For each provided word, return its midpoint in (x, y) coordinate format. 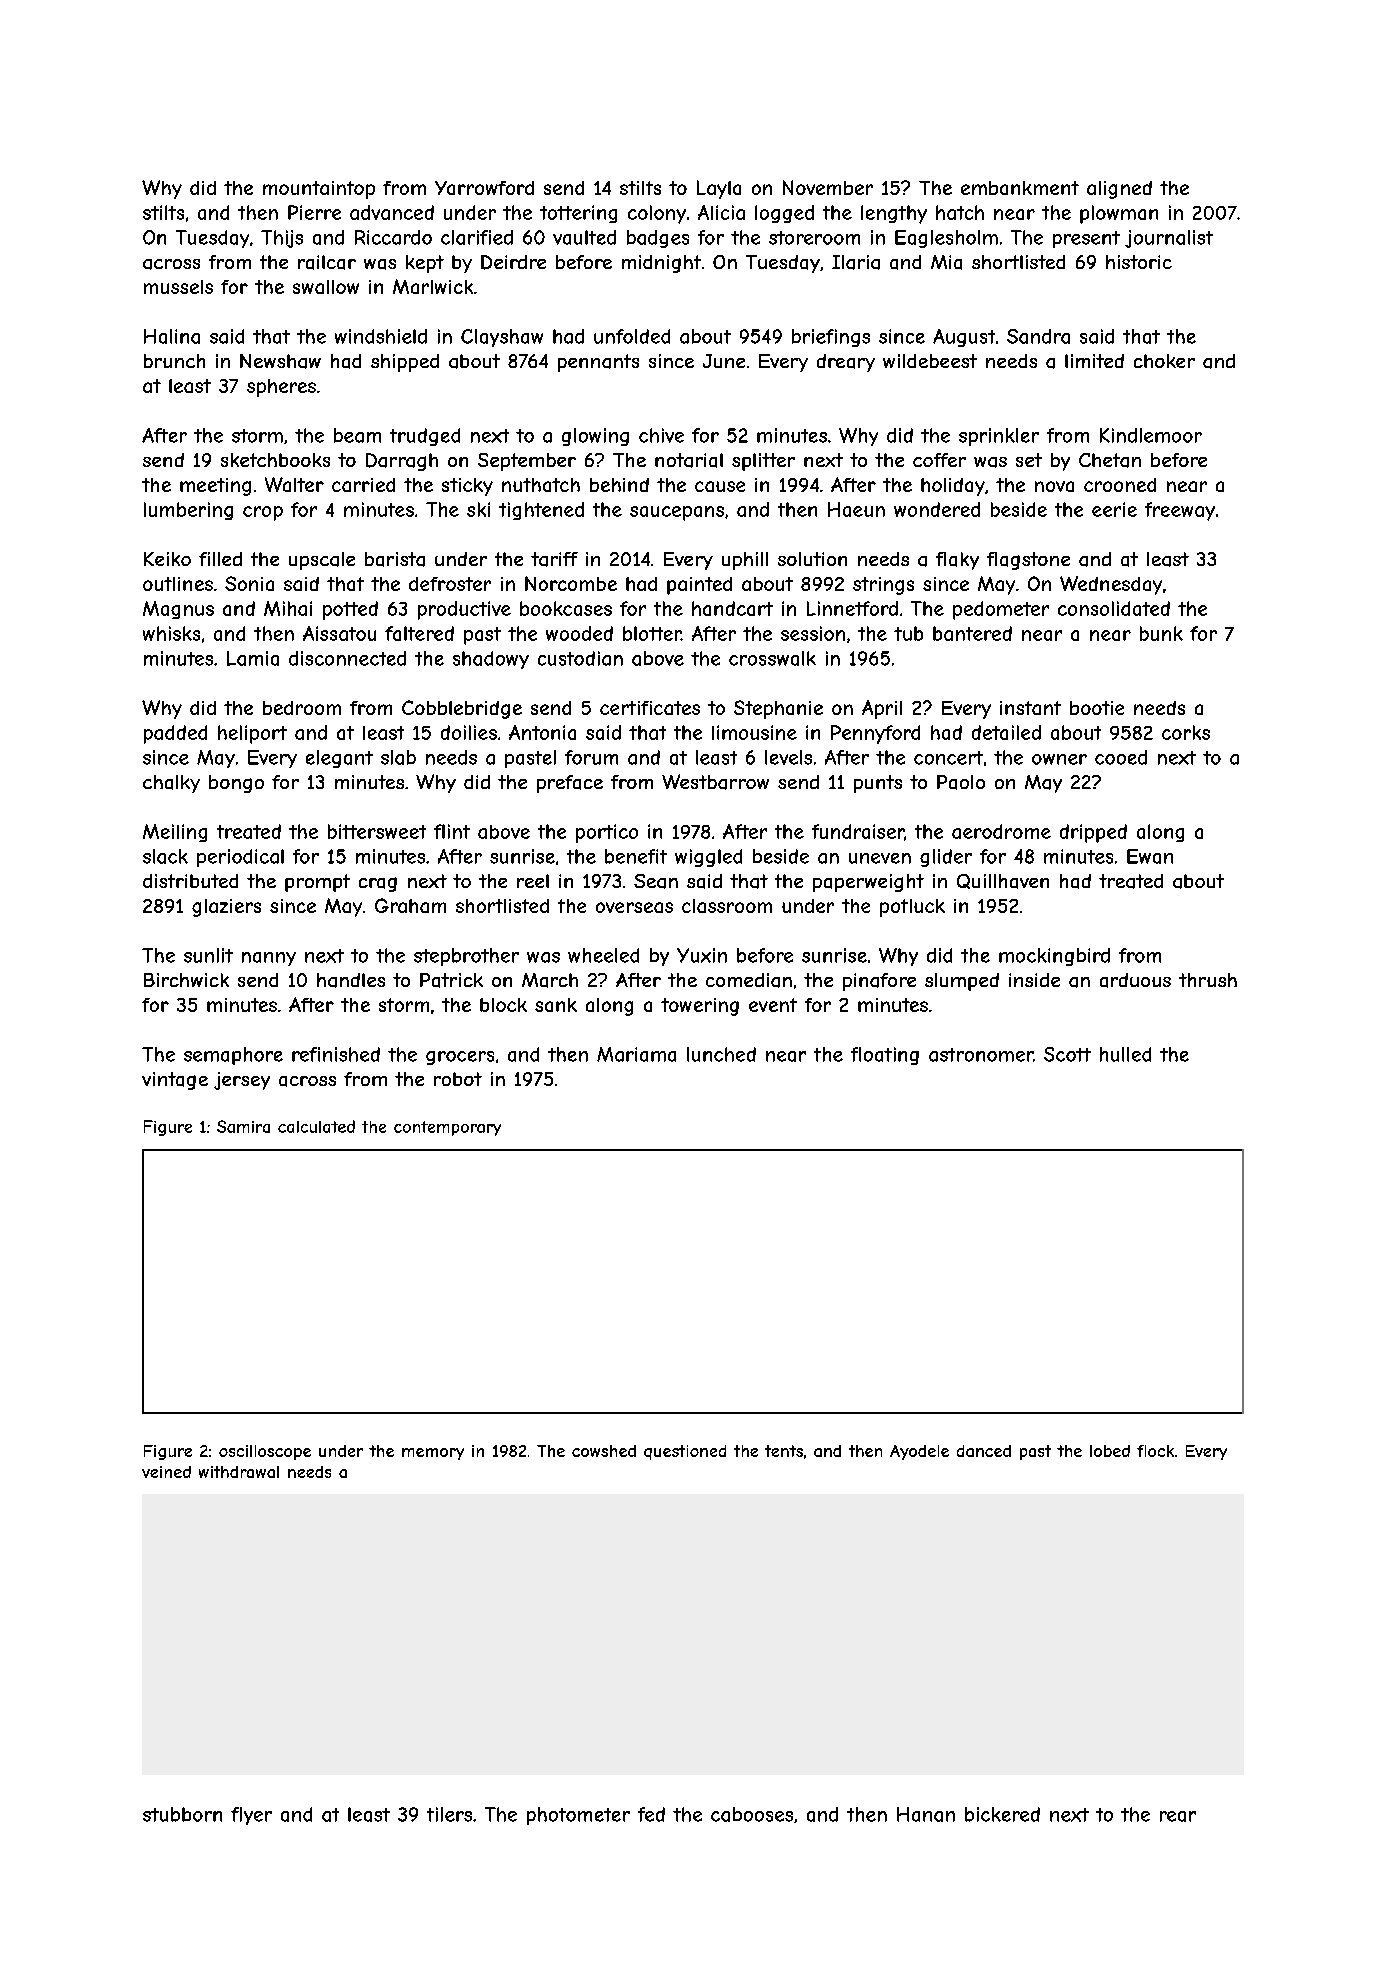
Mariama (636, 1054)
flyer (251, 1816)
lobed (1110, 1451)
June (724, 361)
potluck (912, 908)
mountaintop (319, 190)
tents (784, 1451)
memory (433, 1454)
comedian (749, 980)
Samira (243, 1126)
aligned (1119, 190)
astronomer (981, 1055)
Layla (719, 189)
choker (1164, 361)
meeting (215, 487)
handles (351, 980)
